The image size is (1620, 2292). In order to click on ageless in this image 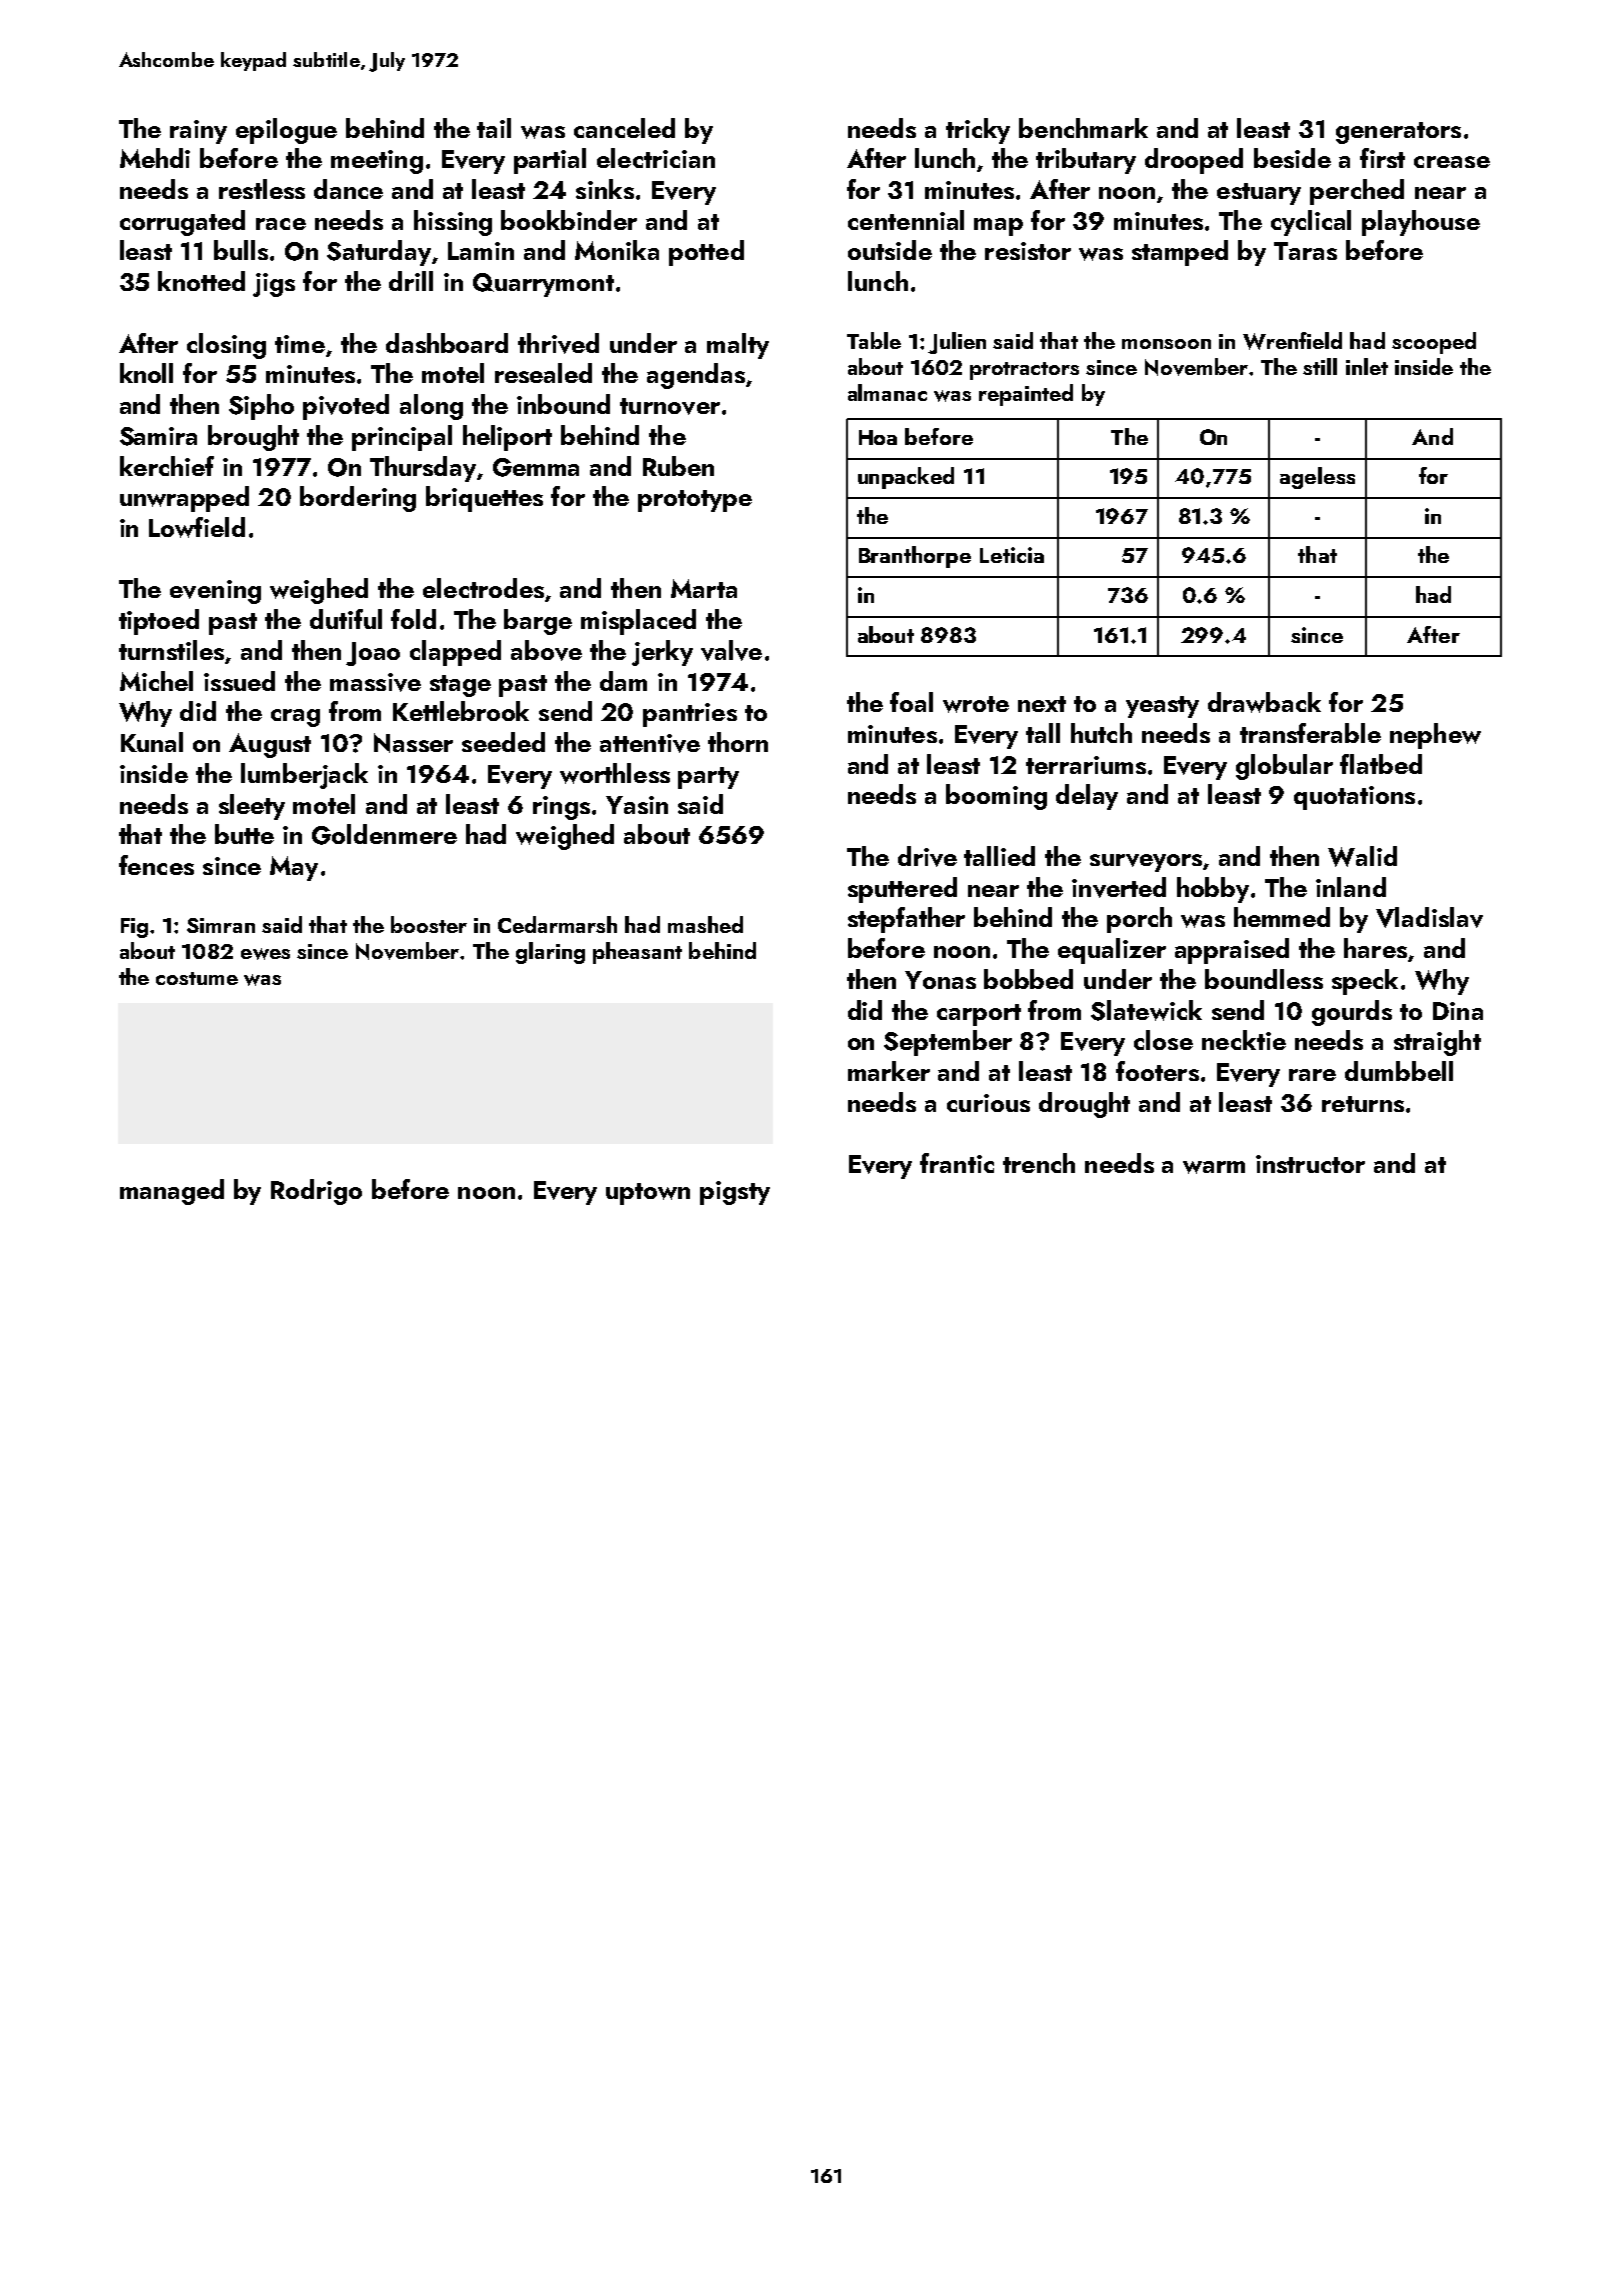, I will do `click(1317, 478)`.
